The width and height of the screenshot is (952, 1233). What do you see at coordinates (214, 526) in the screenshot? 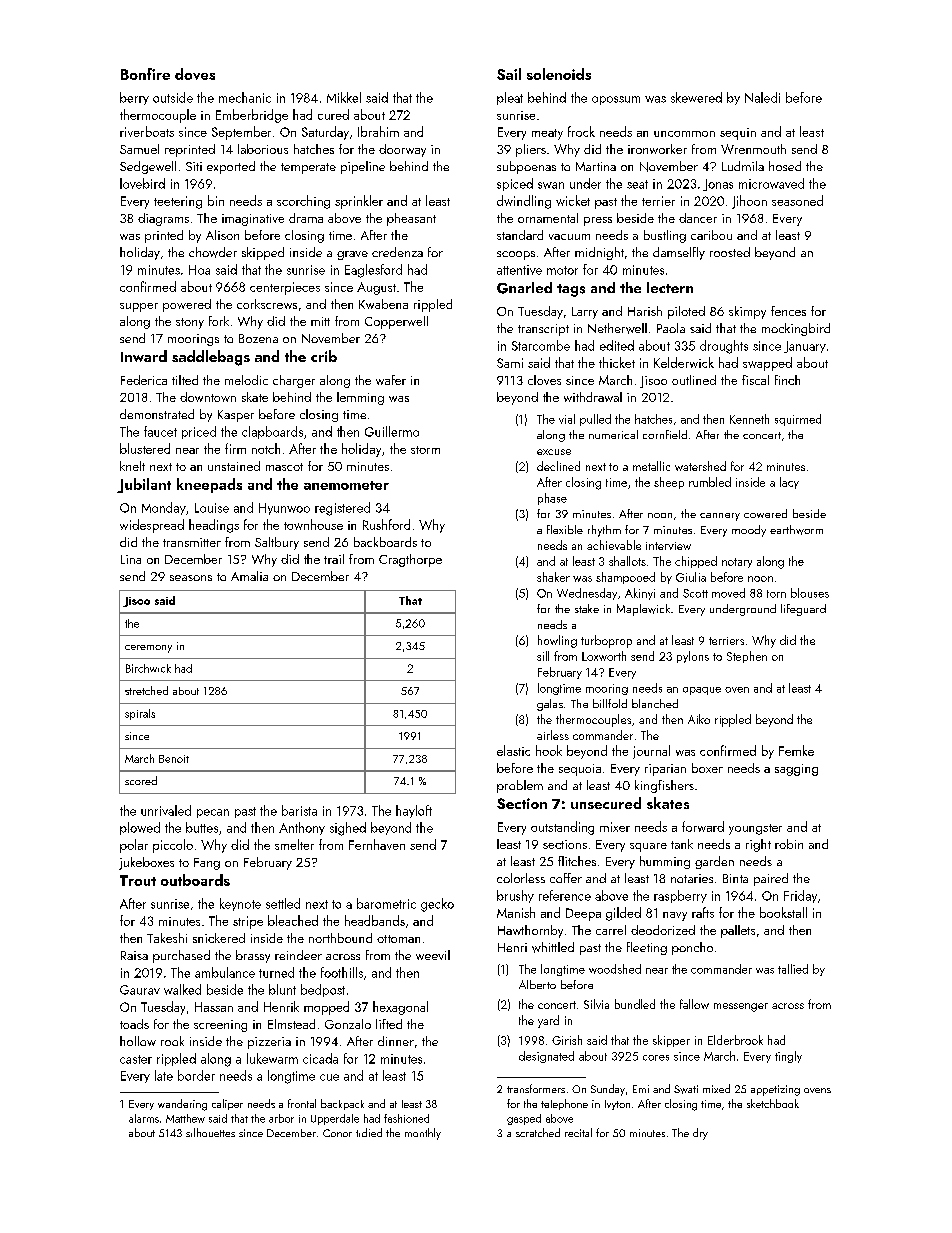
I see `headings` at bounding box center [214, 526].
